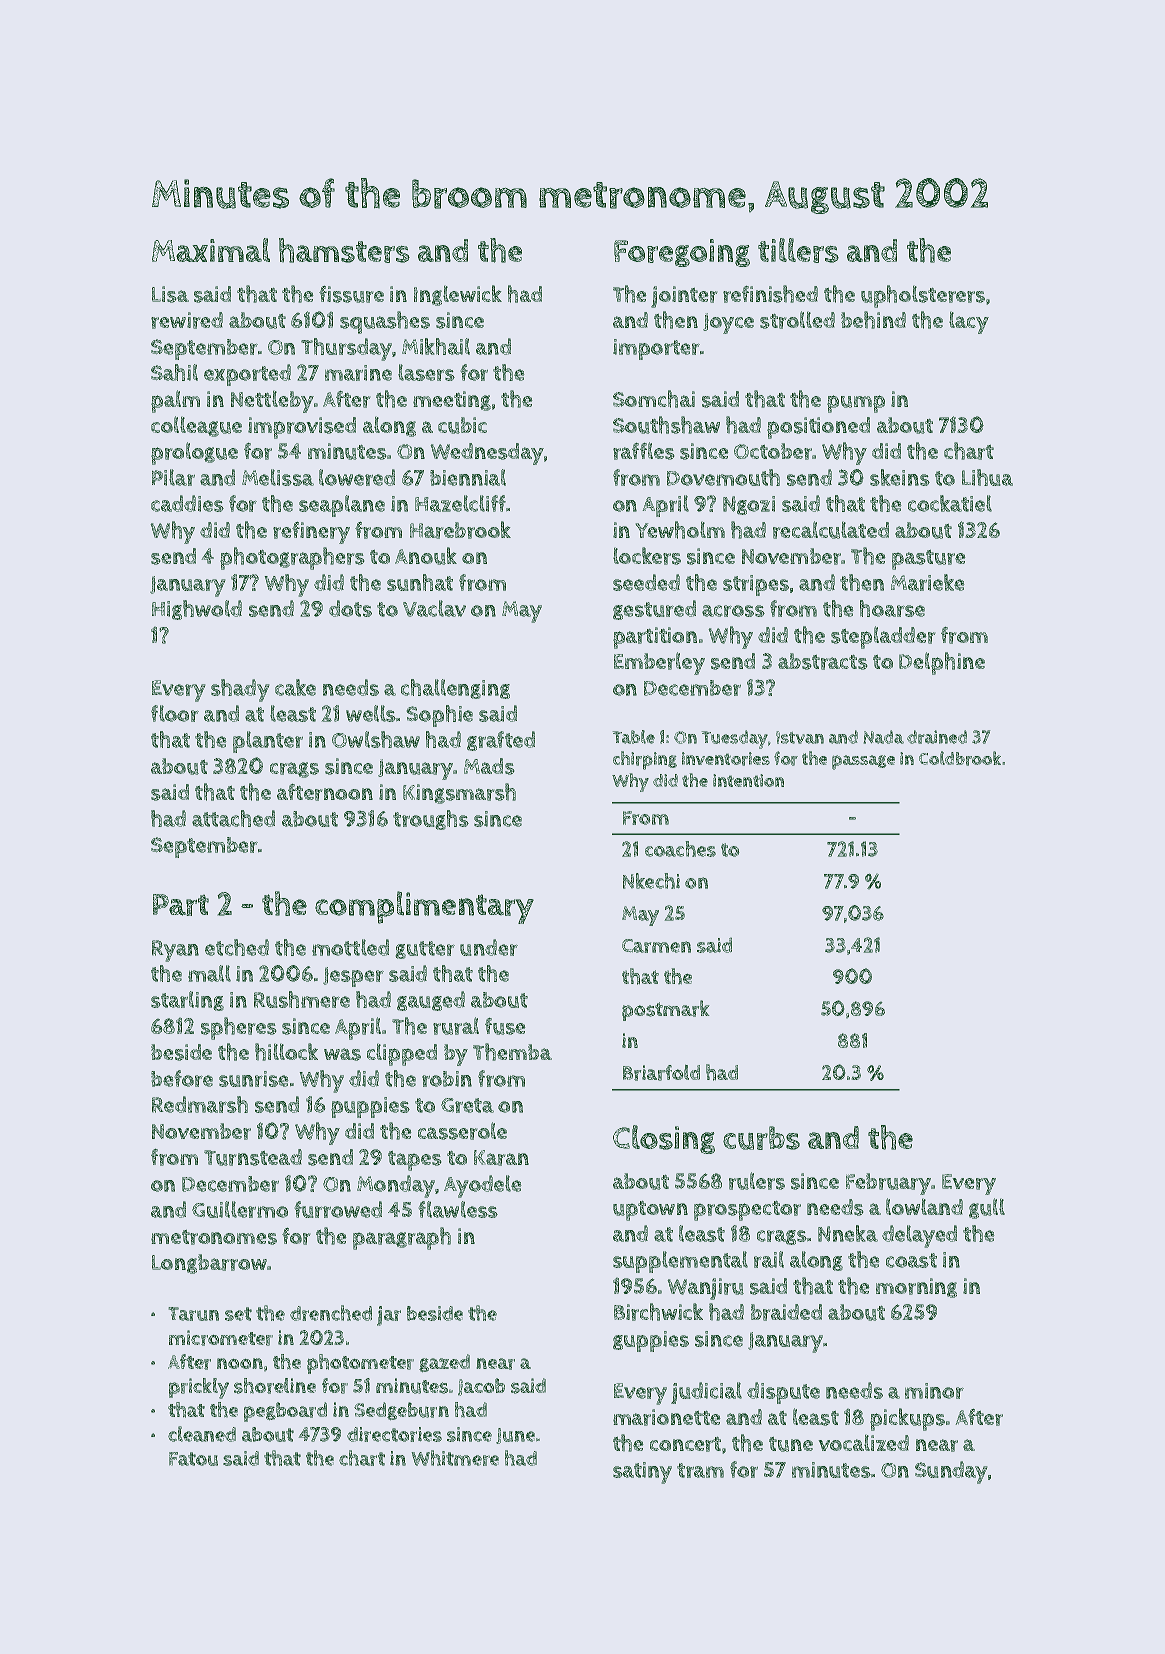  What do you see at coordinates (761, 1138) in the page?
I see `curbs` at bounding box center [761, 1138].
